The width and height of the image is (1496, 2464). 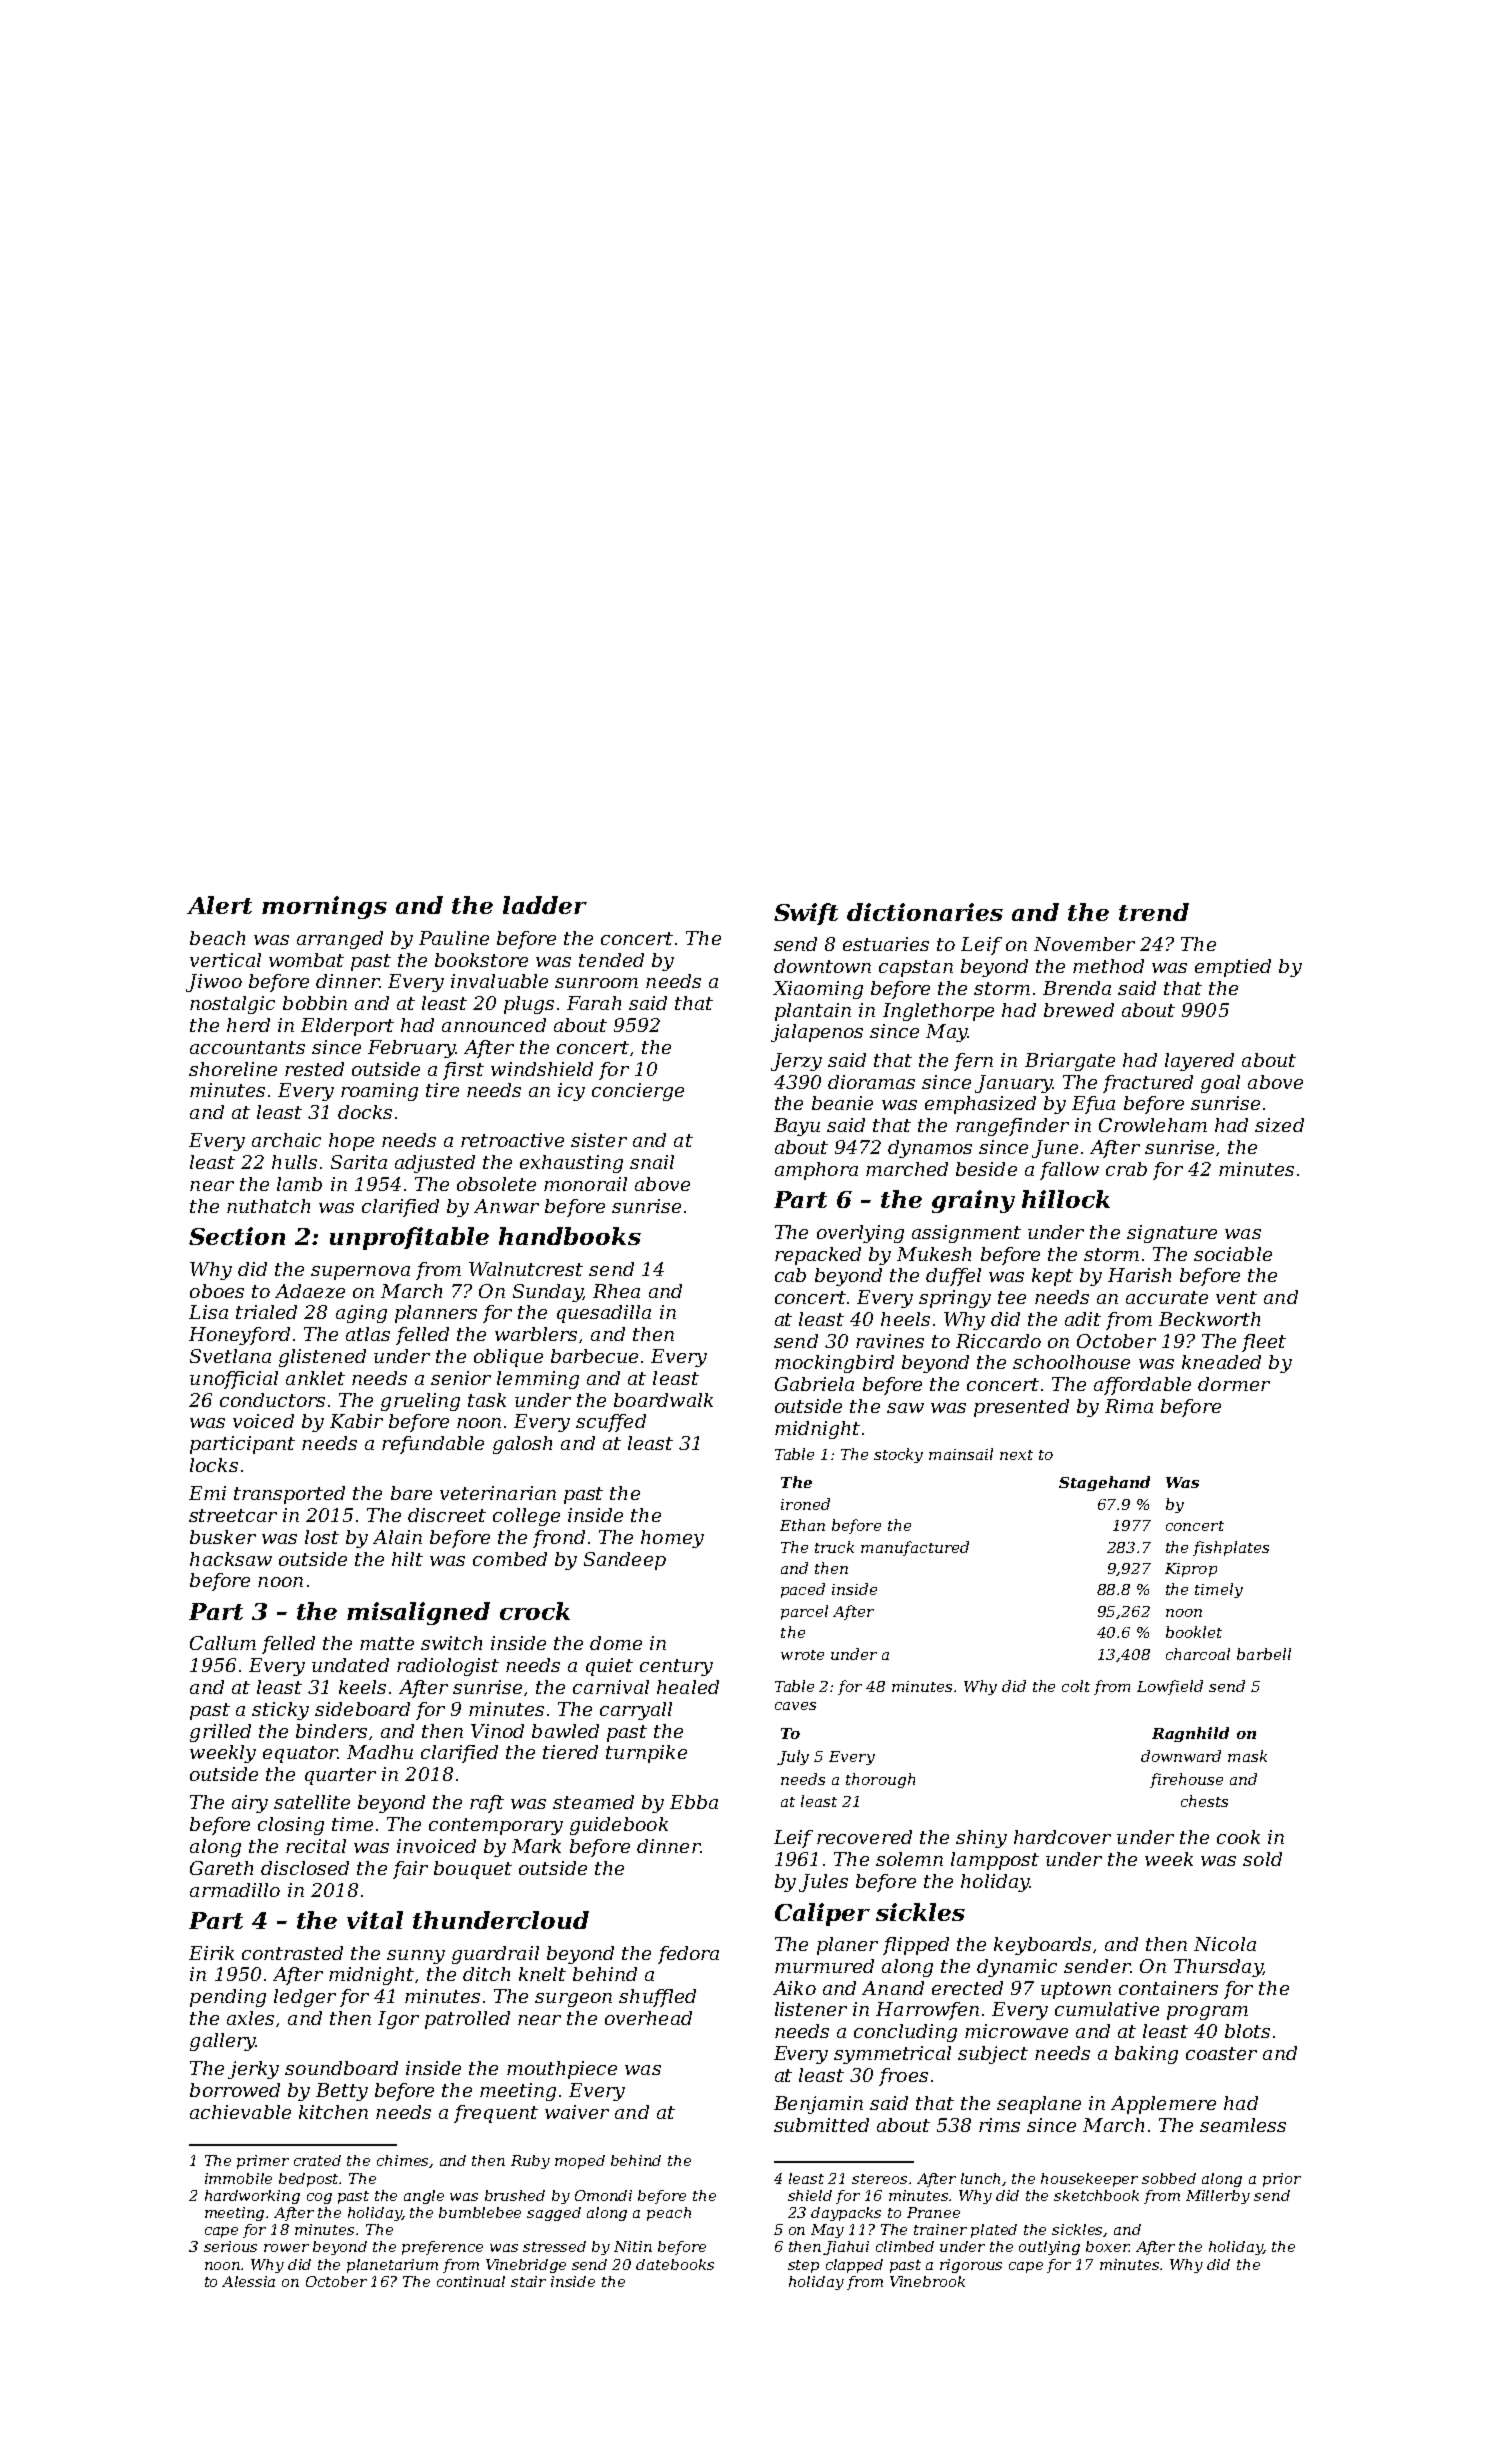 What do you see at coordinates (805, 1504) in the image?
I see `ironed` at bounding box center [805, 1504].
